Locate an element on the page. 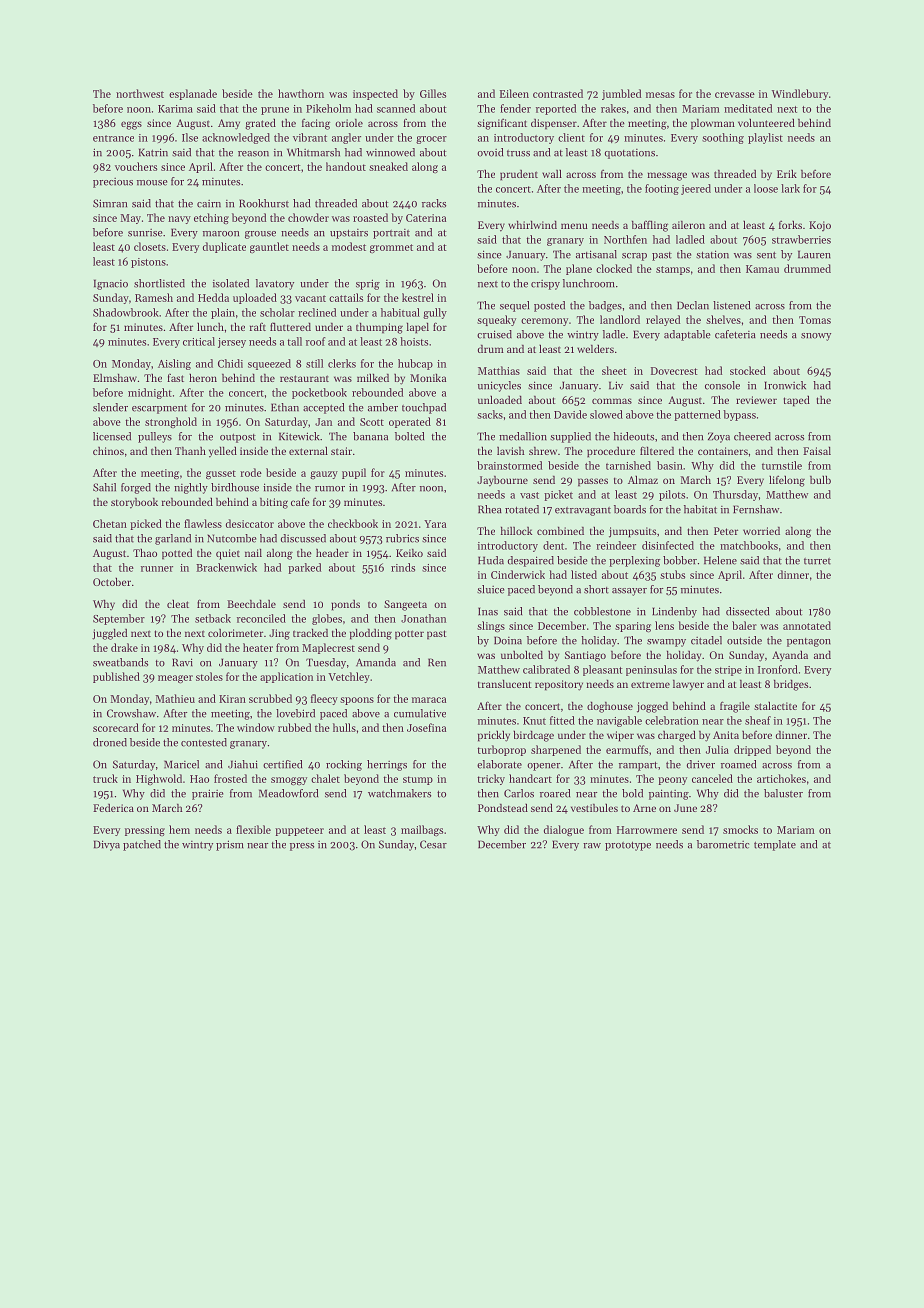 Image resolution: width=924 pixels, height=1308 pixels. cobblestone is located at coordinates (602, 611).
